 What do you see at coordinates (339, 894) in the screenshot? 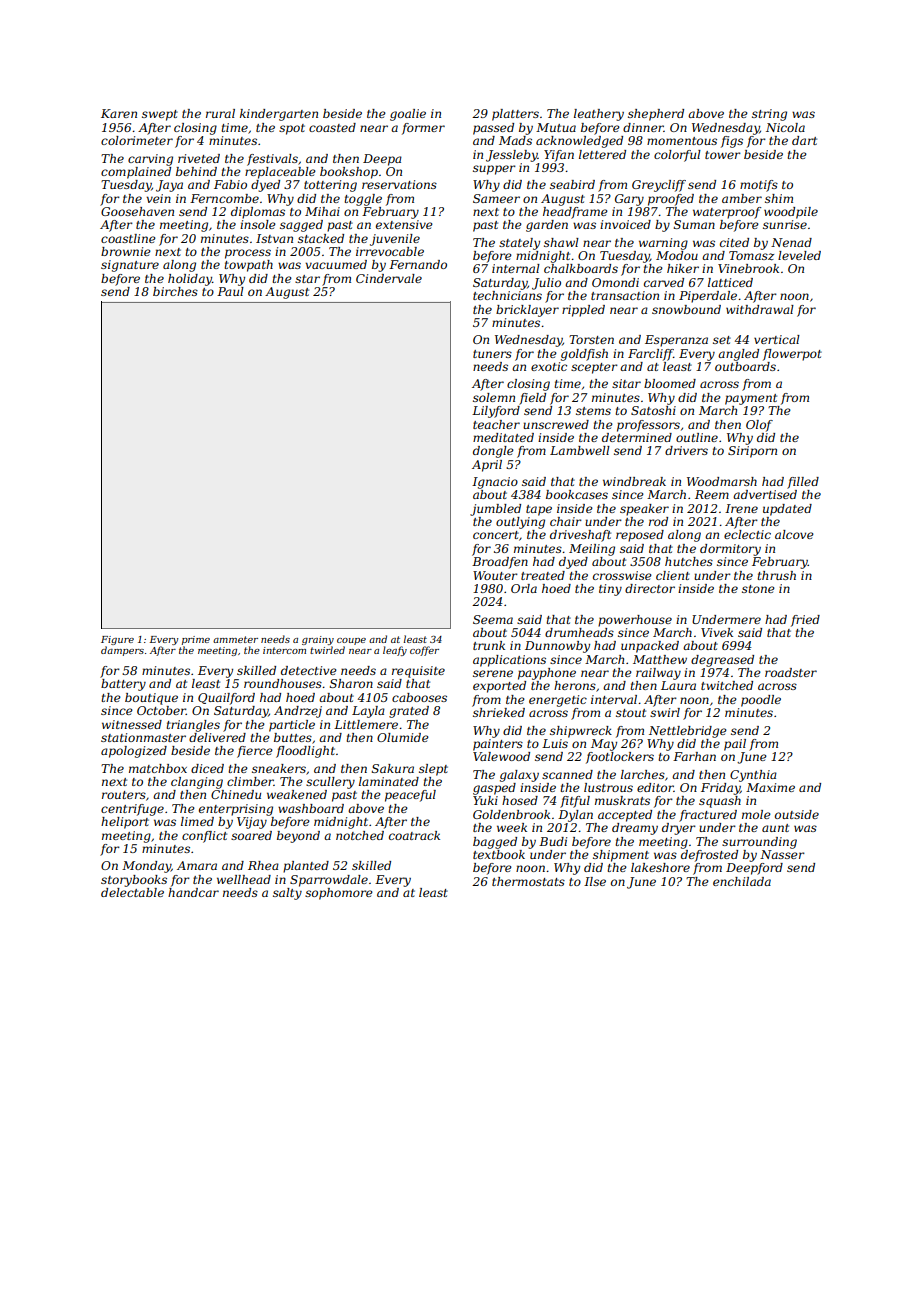
I see `sophomore` at bounding box center [339, 894].
